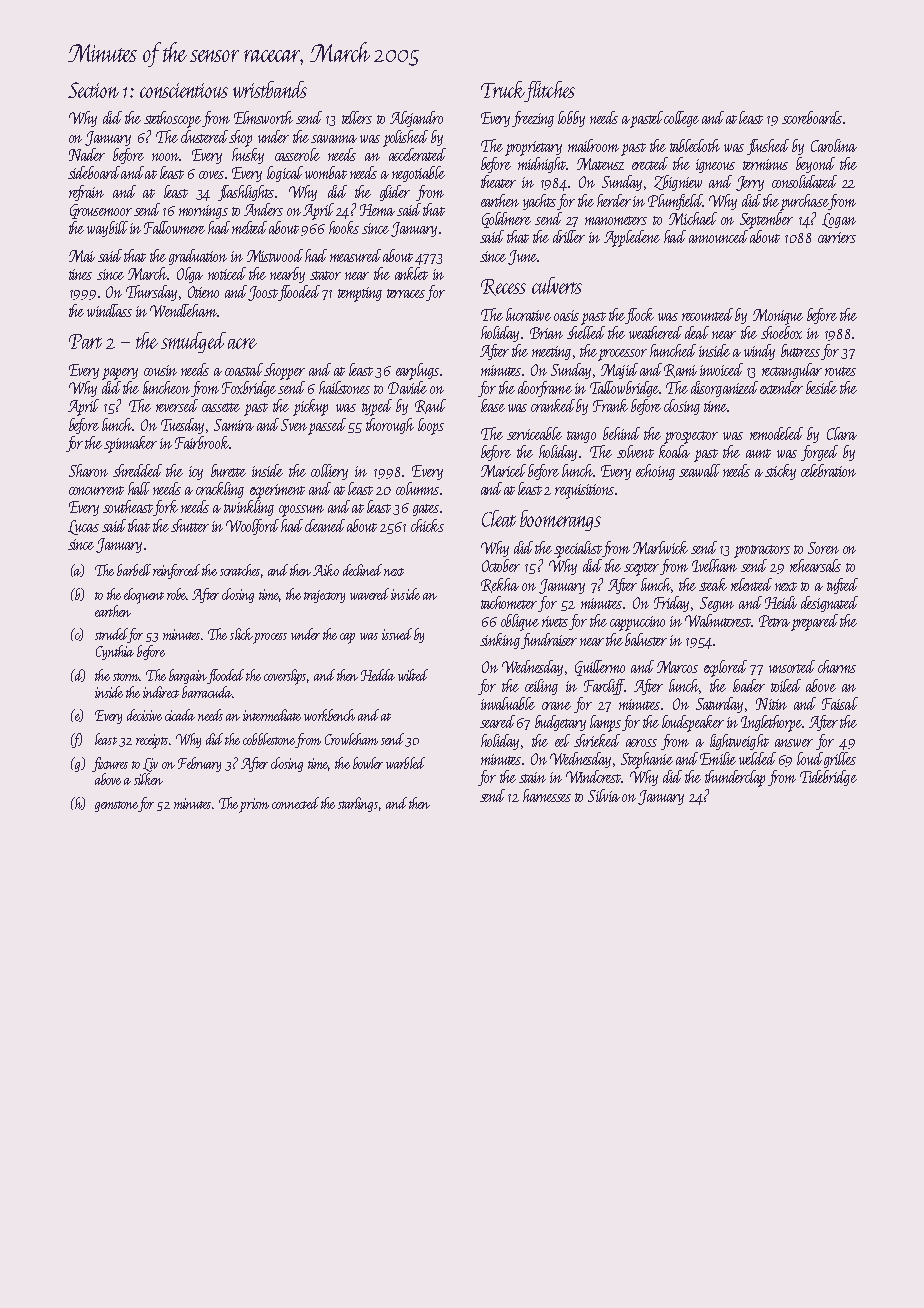 This document has height=1308, width=924. I want to click on Maricel, so click(503, 470).
